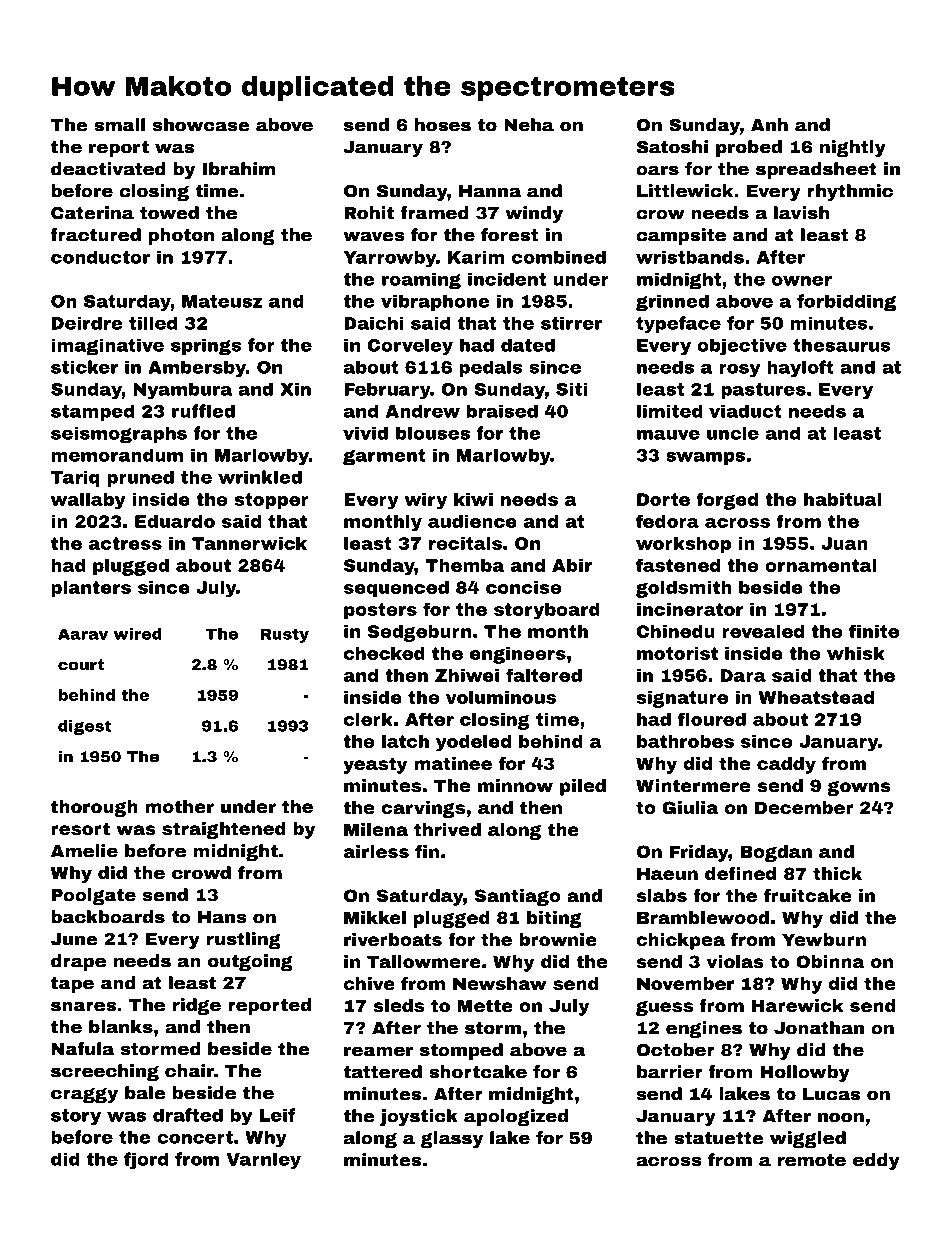  Describe the element at coordinates (684, 589) in the screenshot. I see `goldsmith` at that location.
